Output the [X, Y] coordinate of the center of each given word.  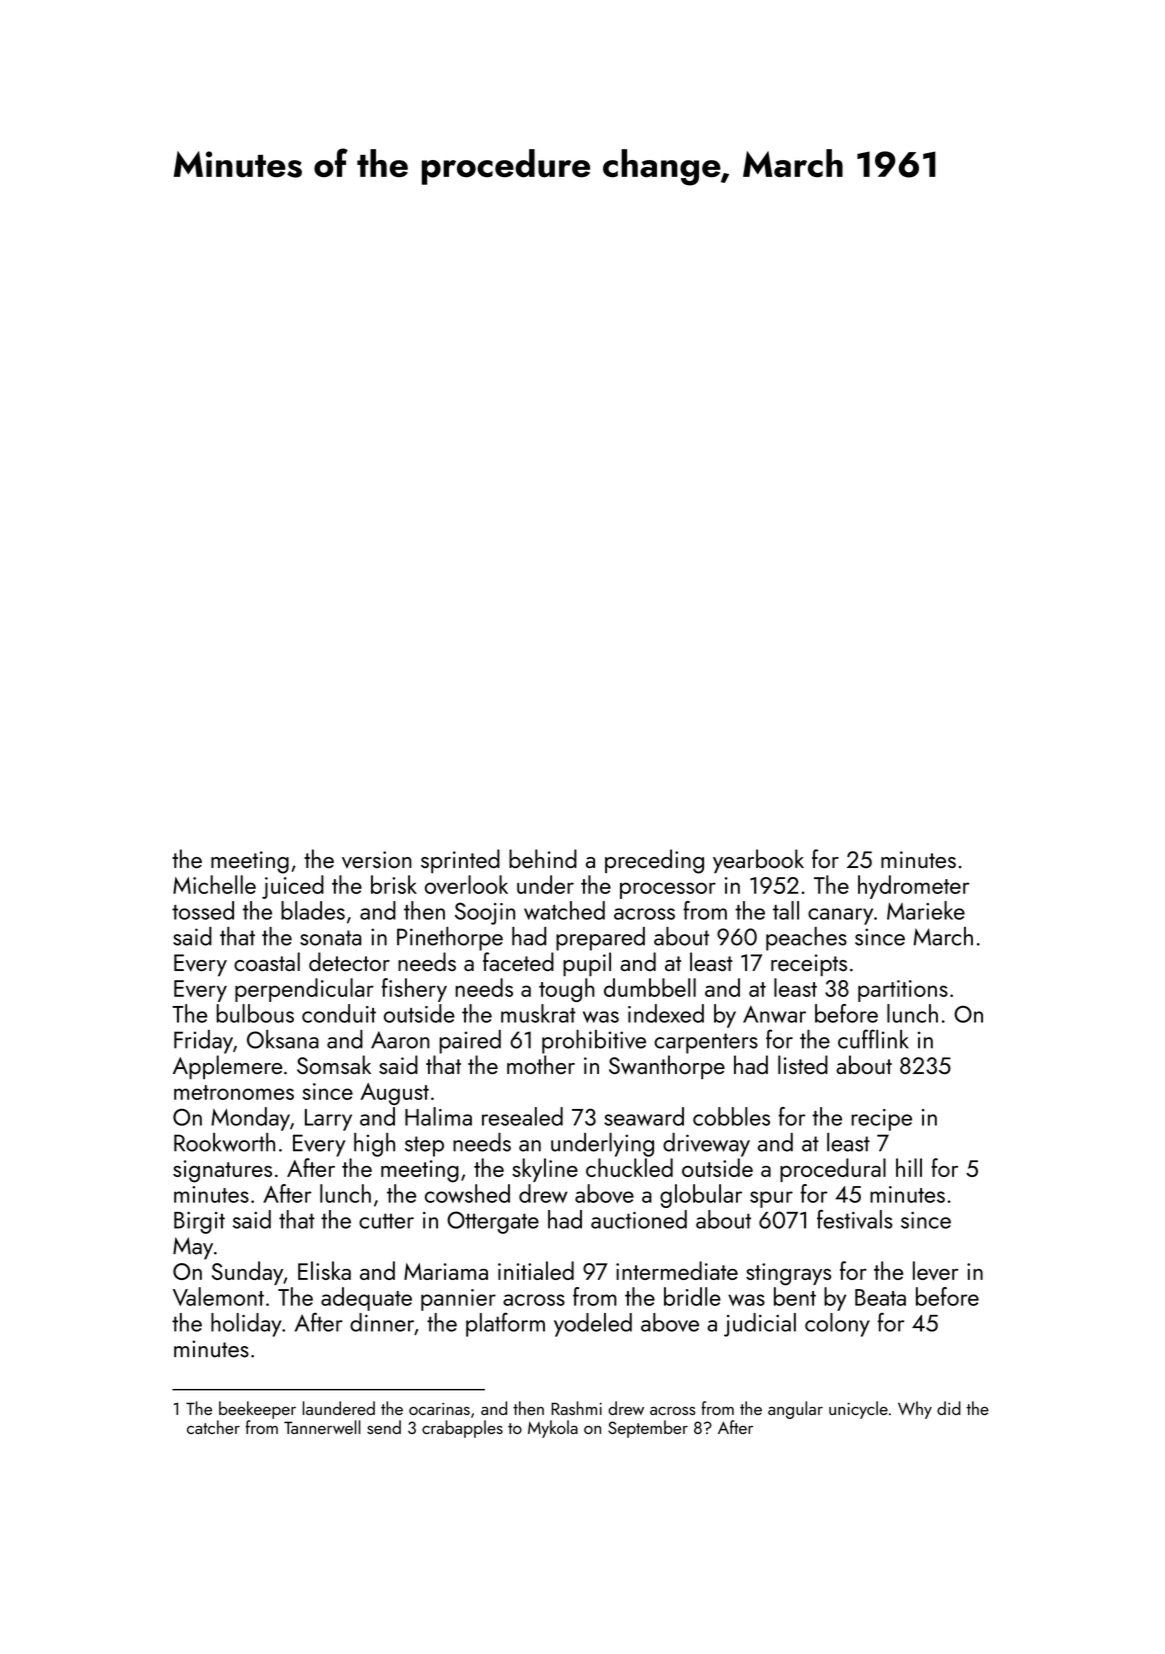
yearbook [758, 861]
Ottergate [493, 1222]
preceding [654, 861]
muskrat [538, 1013]
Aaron [400, 1040]
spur [771, 1199]
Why [915, 1410]
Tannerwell [322, 1427]
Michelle [214, 884]
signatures [222, 1171]
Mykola [553, 1429]
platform [505, 1324]
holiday [246, 1325]
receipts [809, 965]
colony [837, 1325]
